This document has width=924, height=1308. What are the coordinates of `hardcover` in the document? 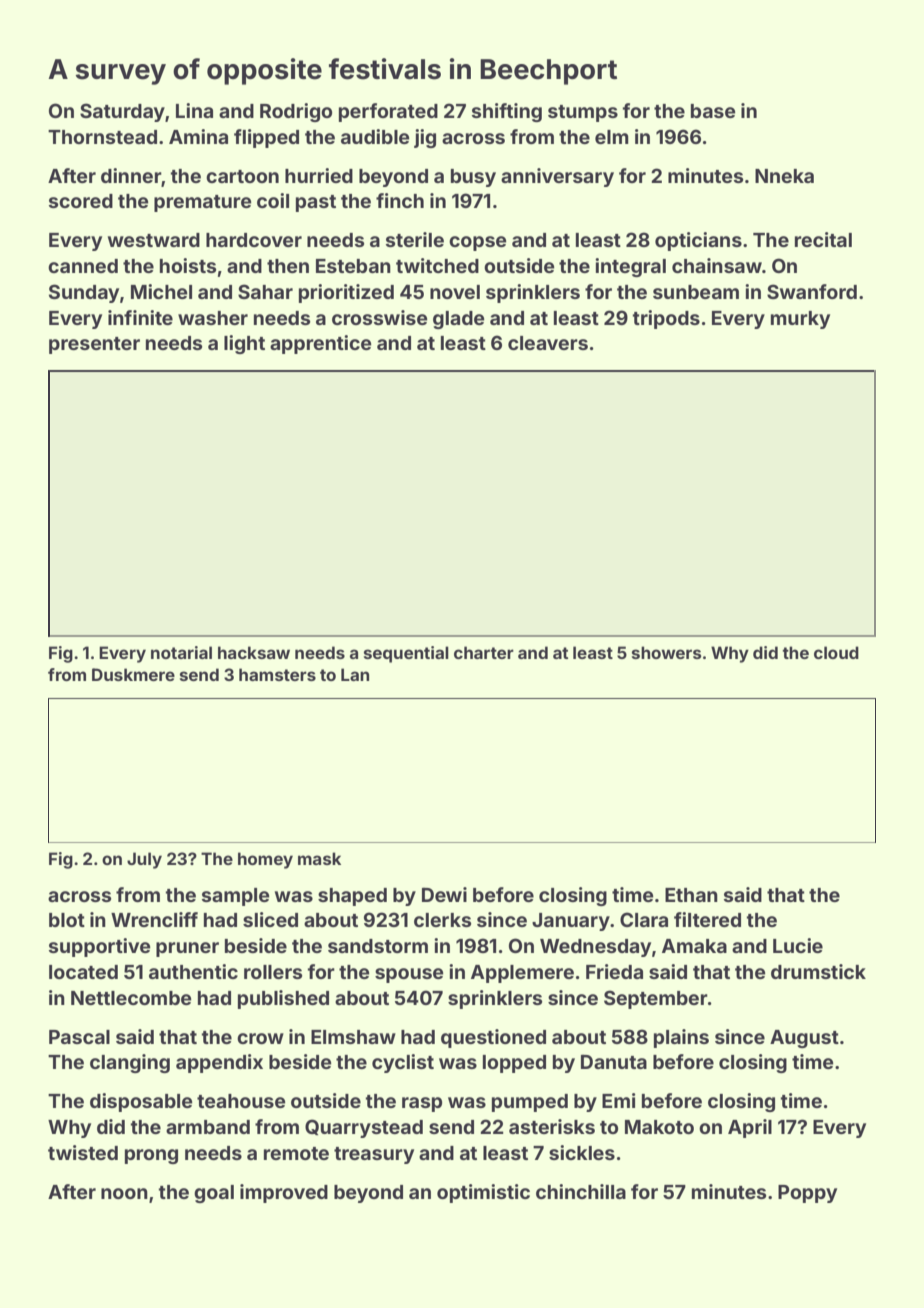 It's located at (254, 240).
